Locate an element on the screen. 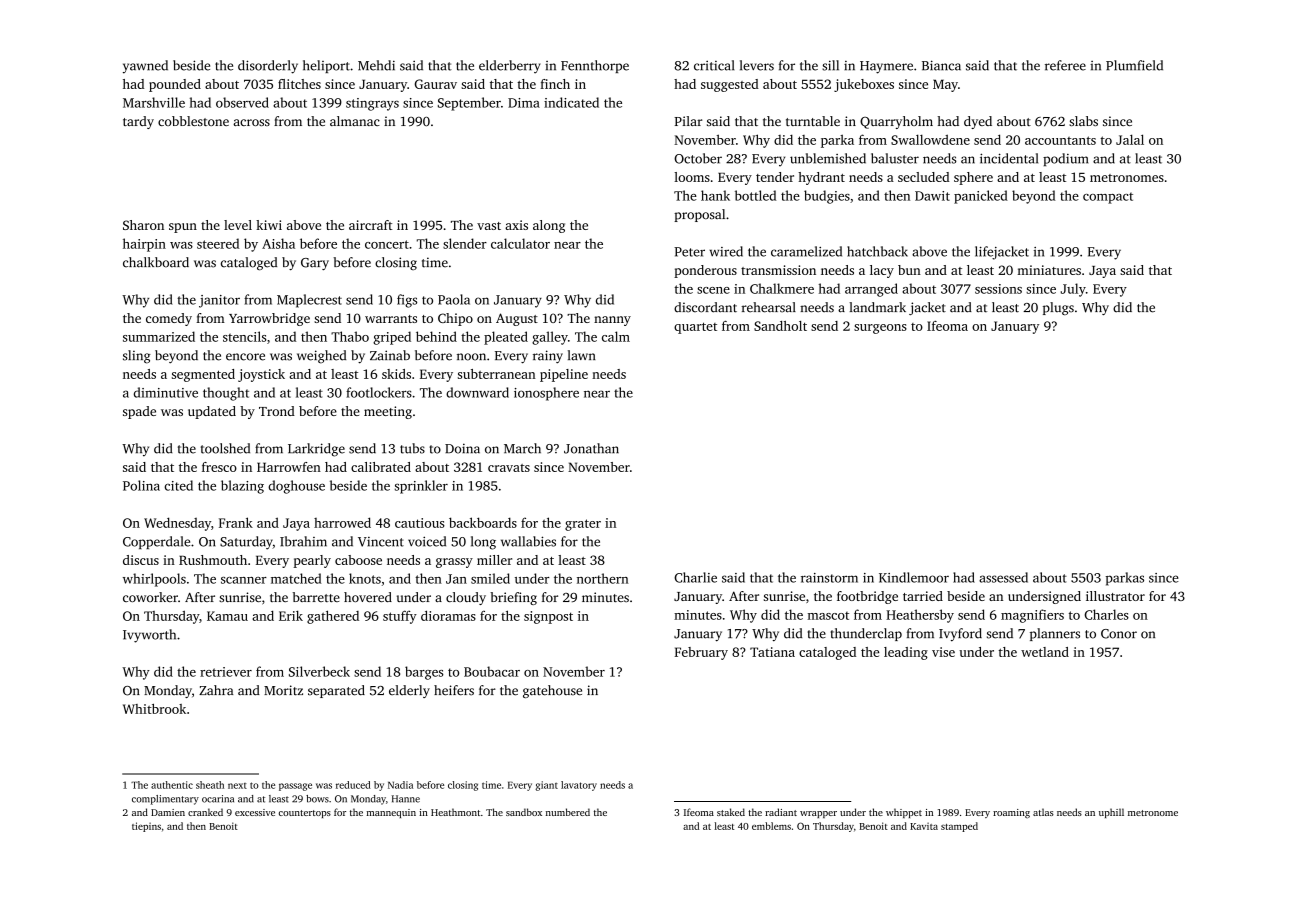 This screenshot has width=1308, height=924. giant is located at coordinates (546, 786).
